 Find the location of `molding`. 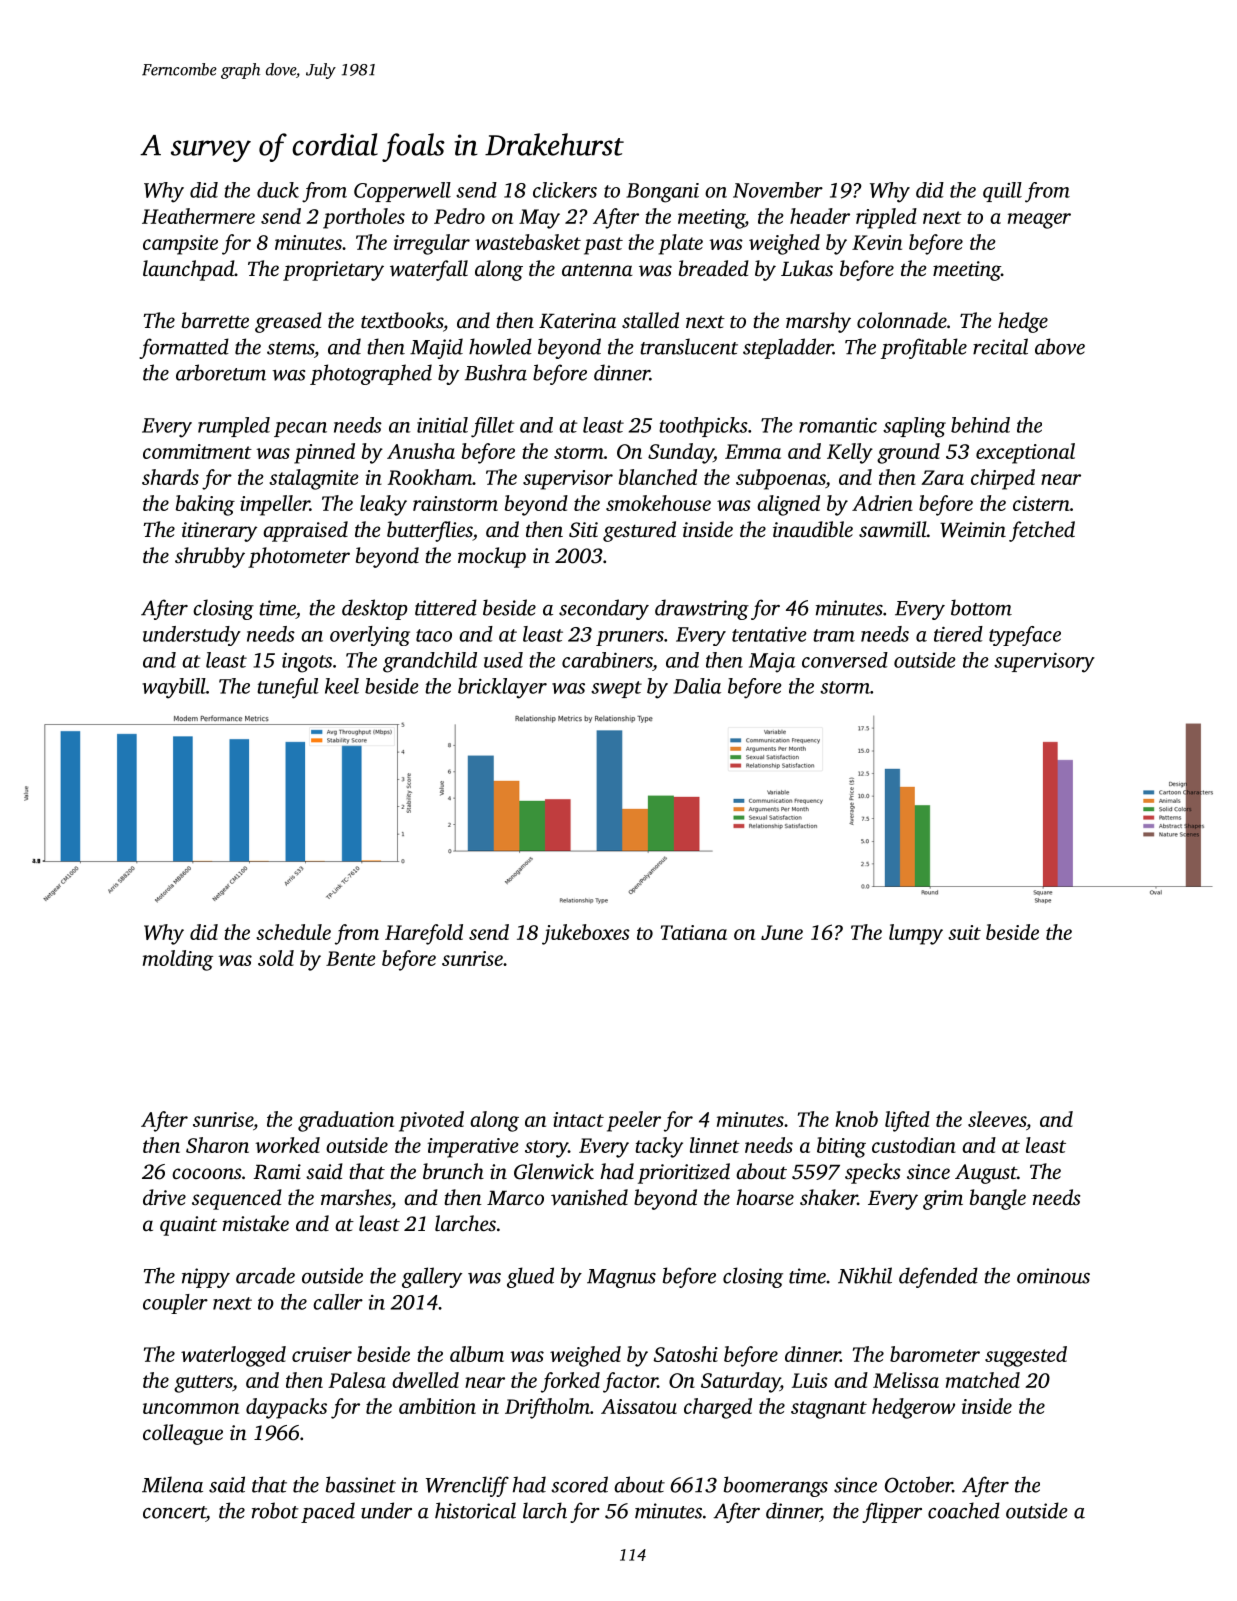

molding is located at coordinates (178, 960).
